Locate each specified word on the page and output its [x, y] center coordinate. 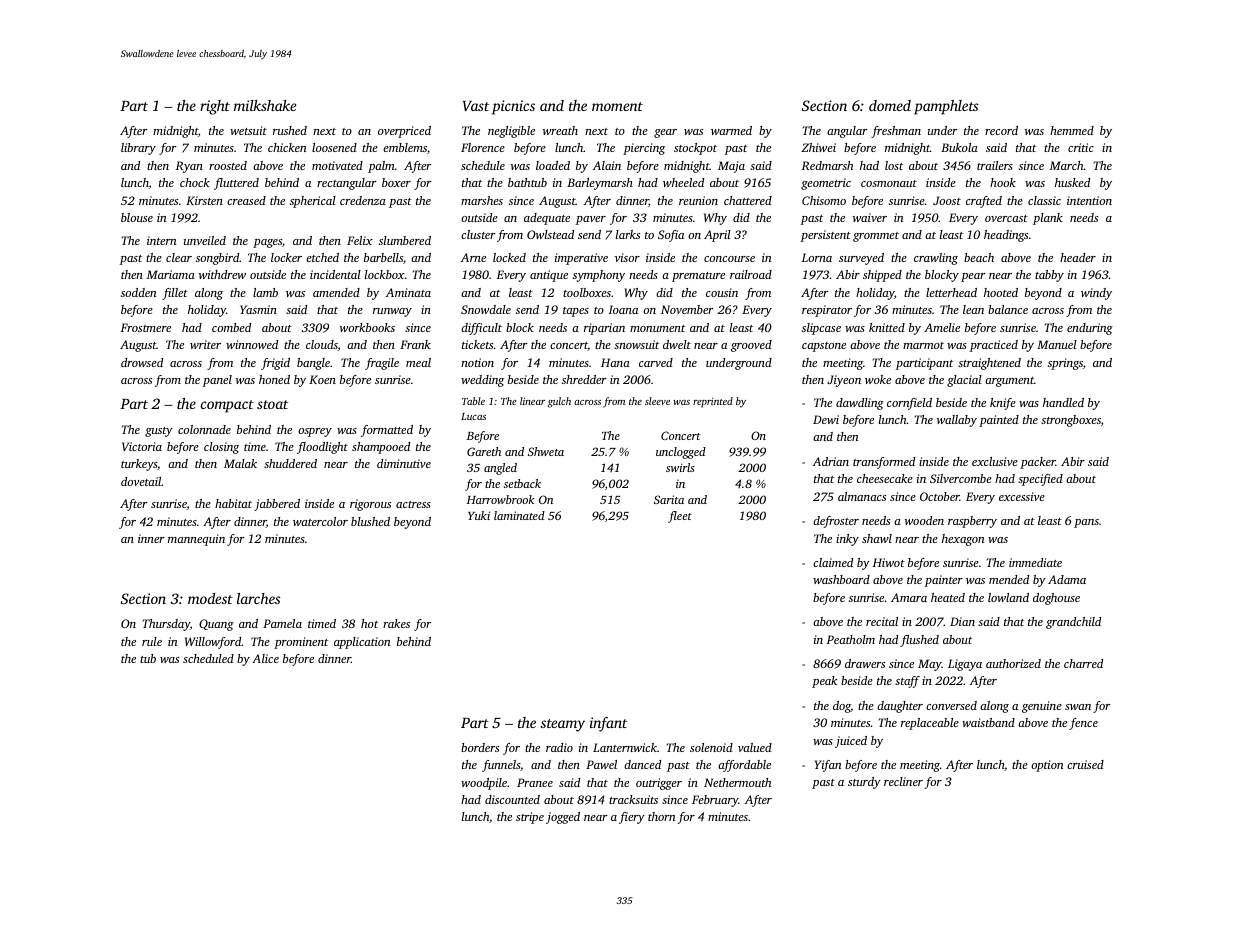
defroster [836, 522]
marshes [482, 200]
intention [1089, 200]
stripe [530, 818]
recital [882, 621]
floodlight [322, 448]
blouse [137, 217]
